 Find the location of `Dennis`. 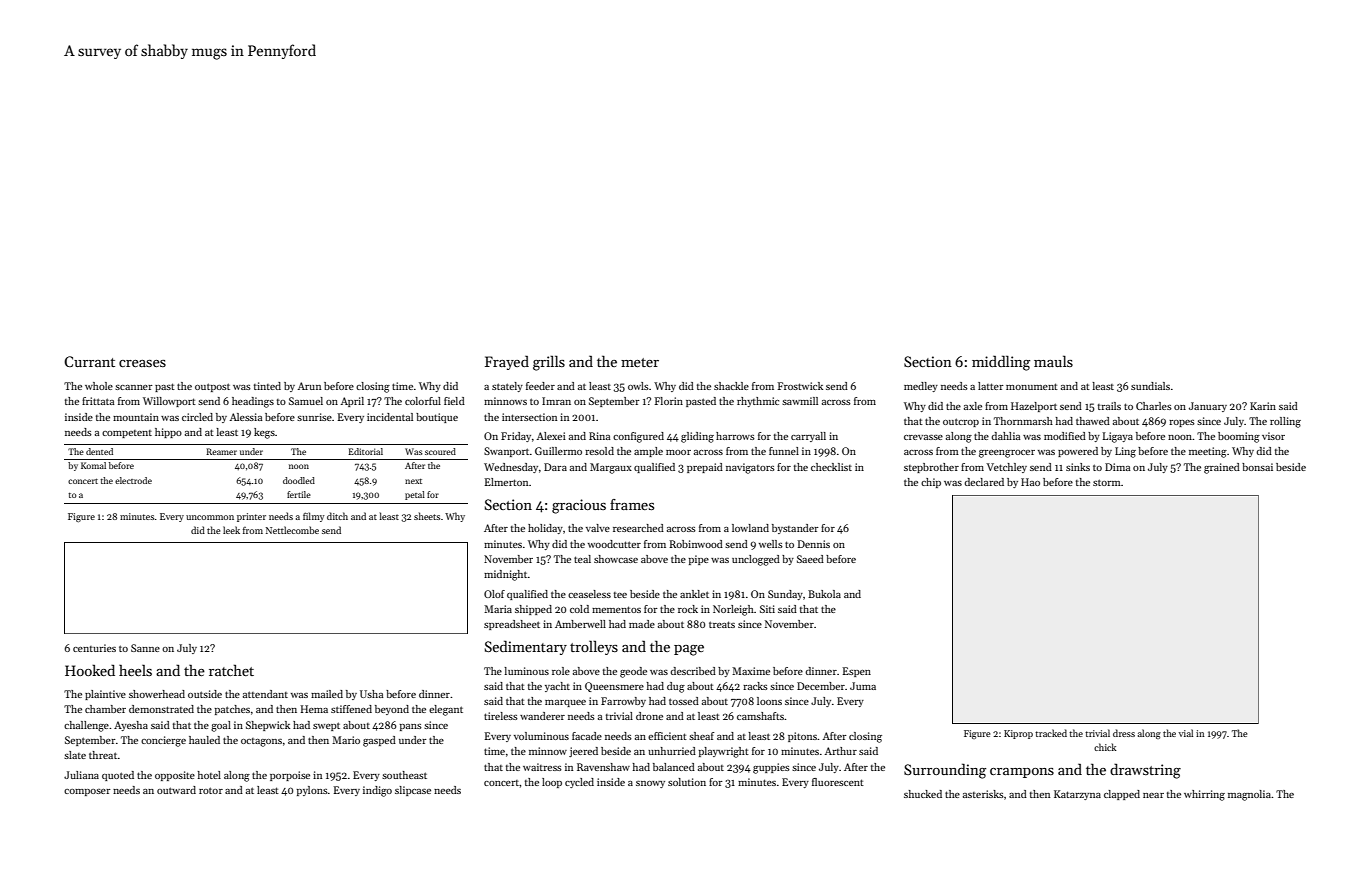

Dennis is located at coordinates (814, 544).
